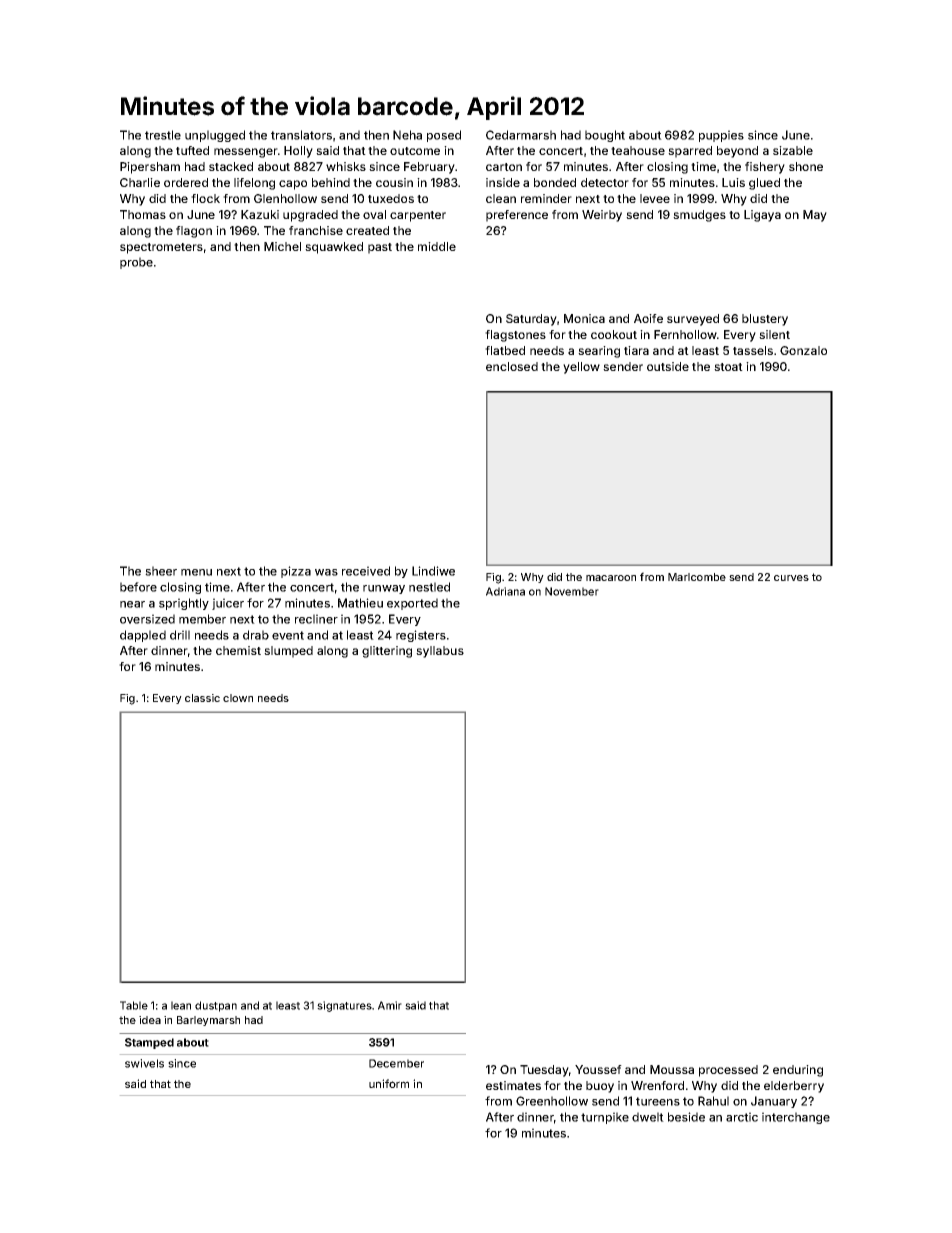 The image size is (952, 1233). Describe the element at coordinates (143, 214) in the image. I see `Thomas` at that location.
